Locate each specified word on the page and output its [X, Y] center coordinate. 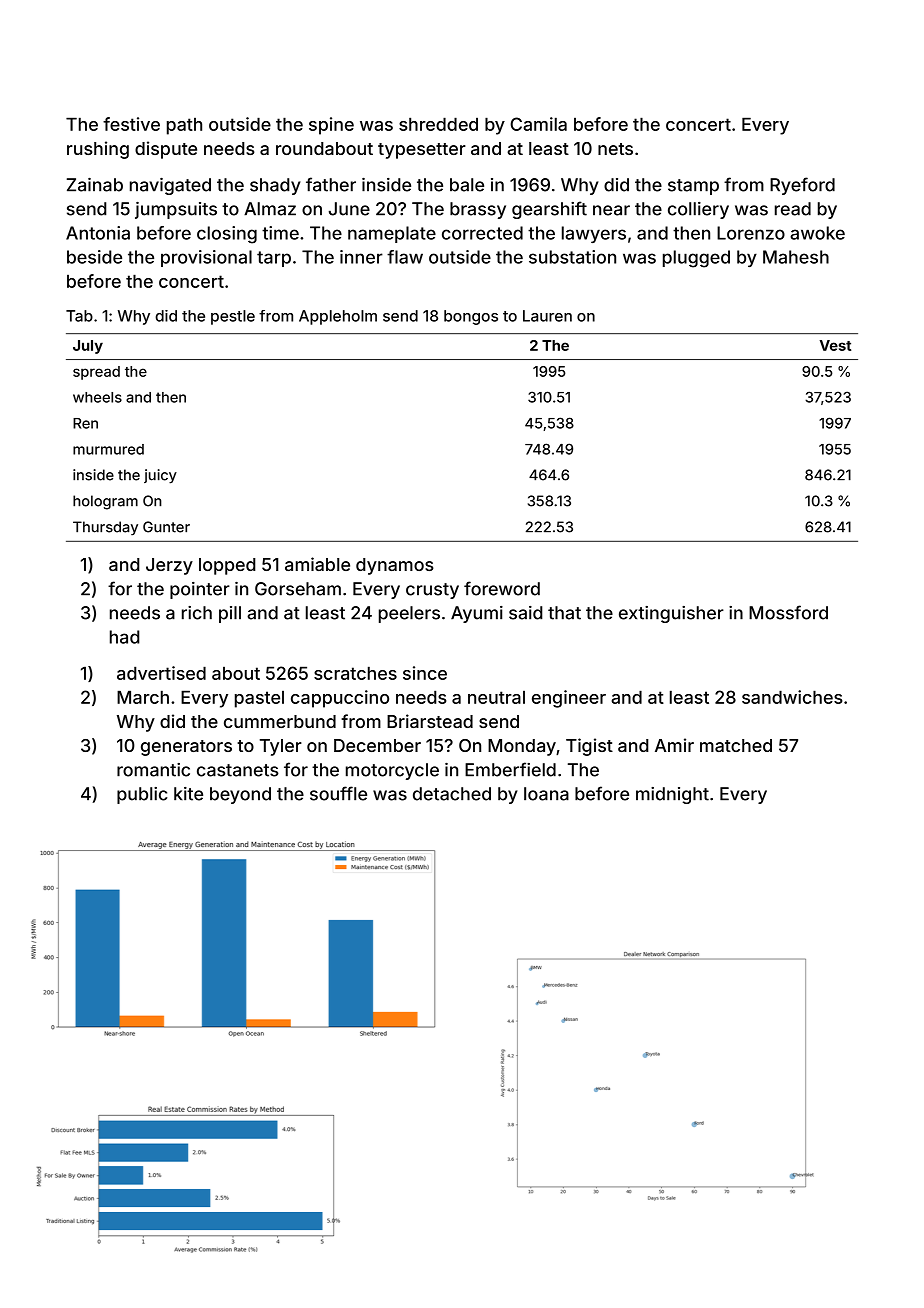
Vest [835, 345]
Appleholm [338, 317]
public [142, 795]
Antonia [98, 233]
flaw [405, 257]
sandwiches [792, 697]
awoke [817, 233]
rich [197, 613]
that [564, 613]
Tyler [281, 747]
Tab [79, 316]
